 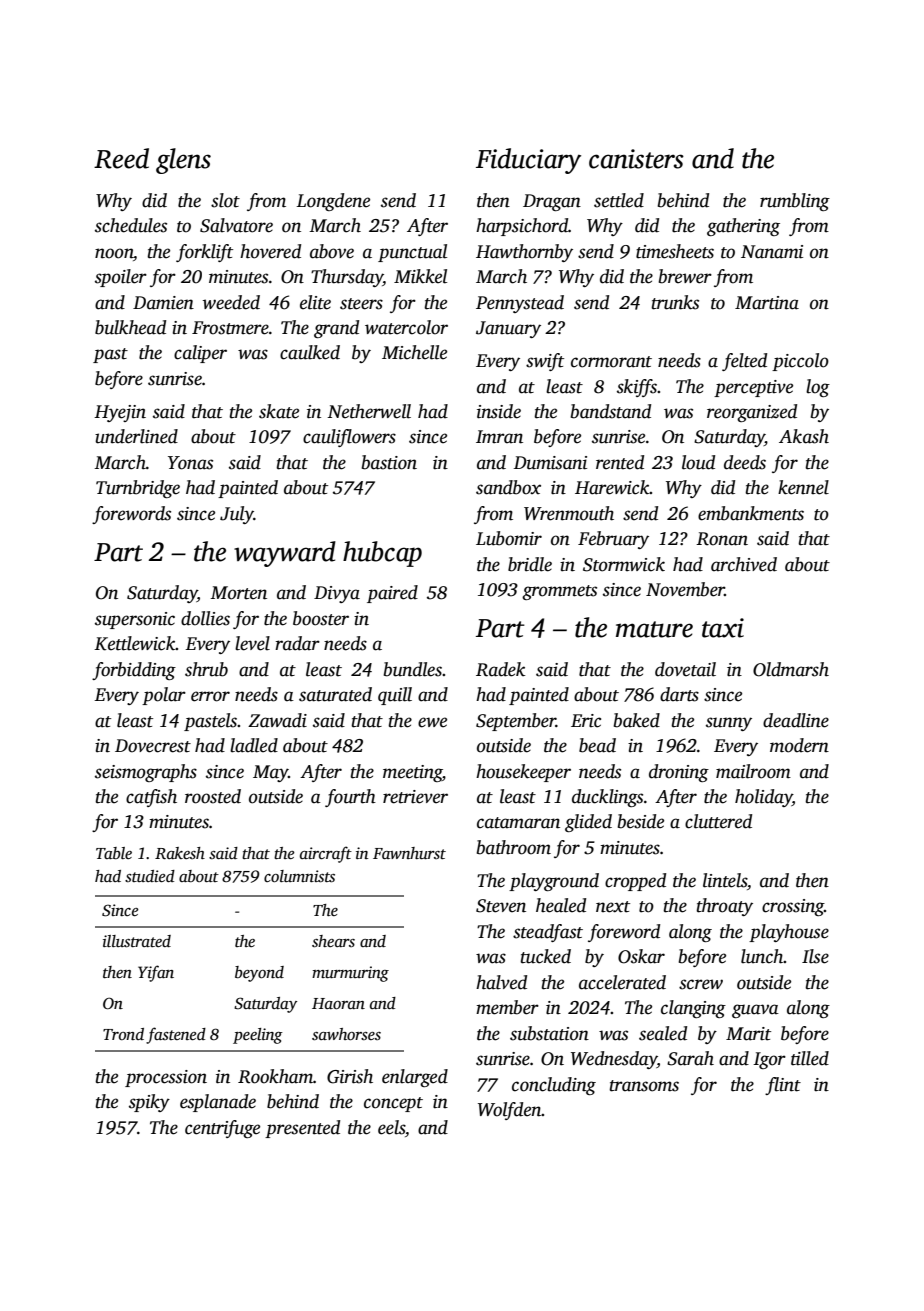 What do you see at coordinates (131, 225) in the document?
I see `schedules` at bounding box center [131, 225].
